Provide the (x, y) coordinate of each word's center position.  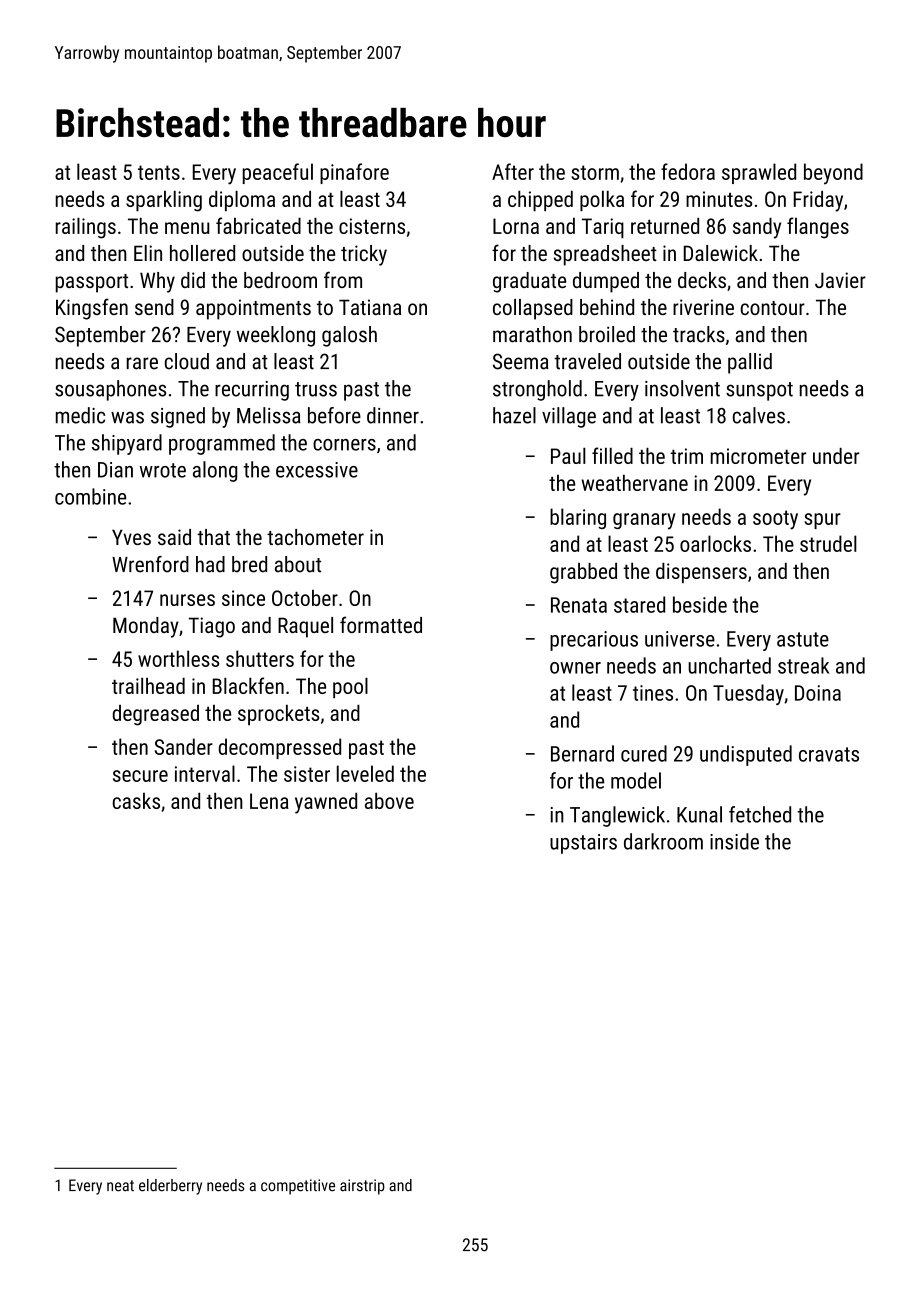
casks (136, 801)
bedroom (280, 280)
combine (90, 496)
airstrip (362, 1187)
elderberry (170, 1187)
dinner (393, 415)
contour (773, 308)
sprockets (278, 715)
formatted (381, 624)
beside (700, 604)
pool (350, 688)
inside (734, 841)
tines (653, 693)
